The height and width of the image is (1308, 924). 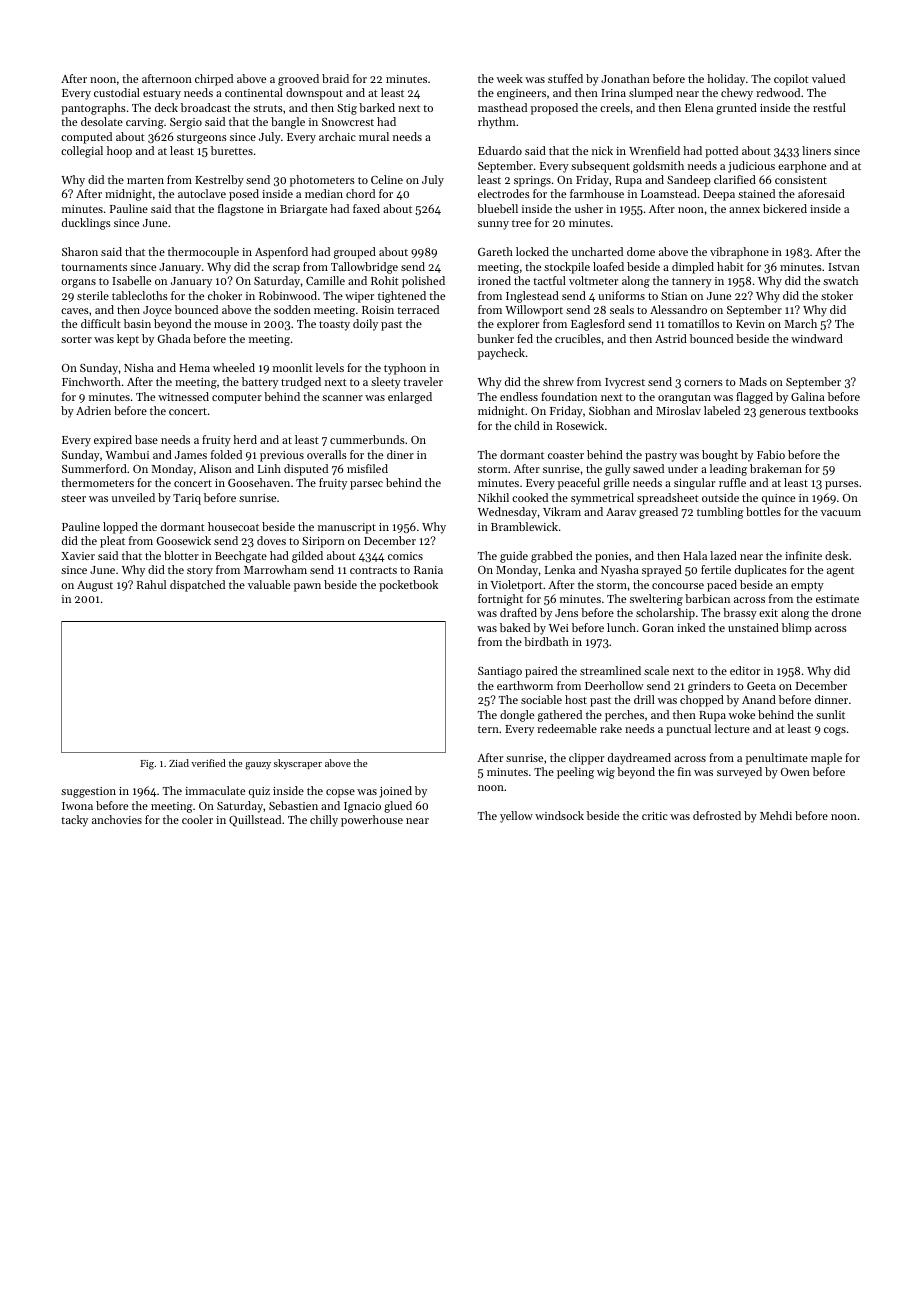 I want to click on Iwona, so click(x=77, y=806).
